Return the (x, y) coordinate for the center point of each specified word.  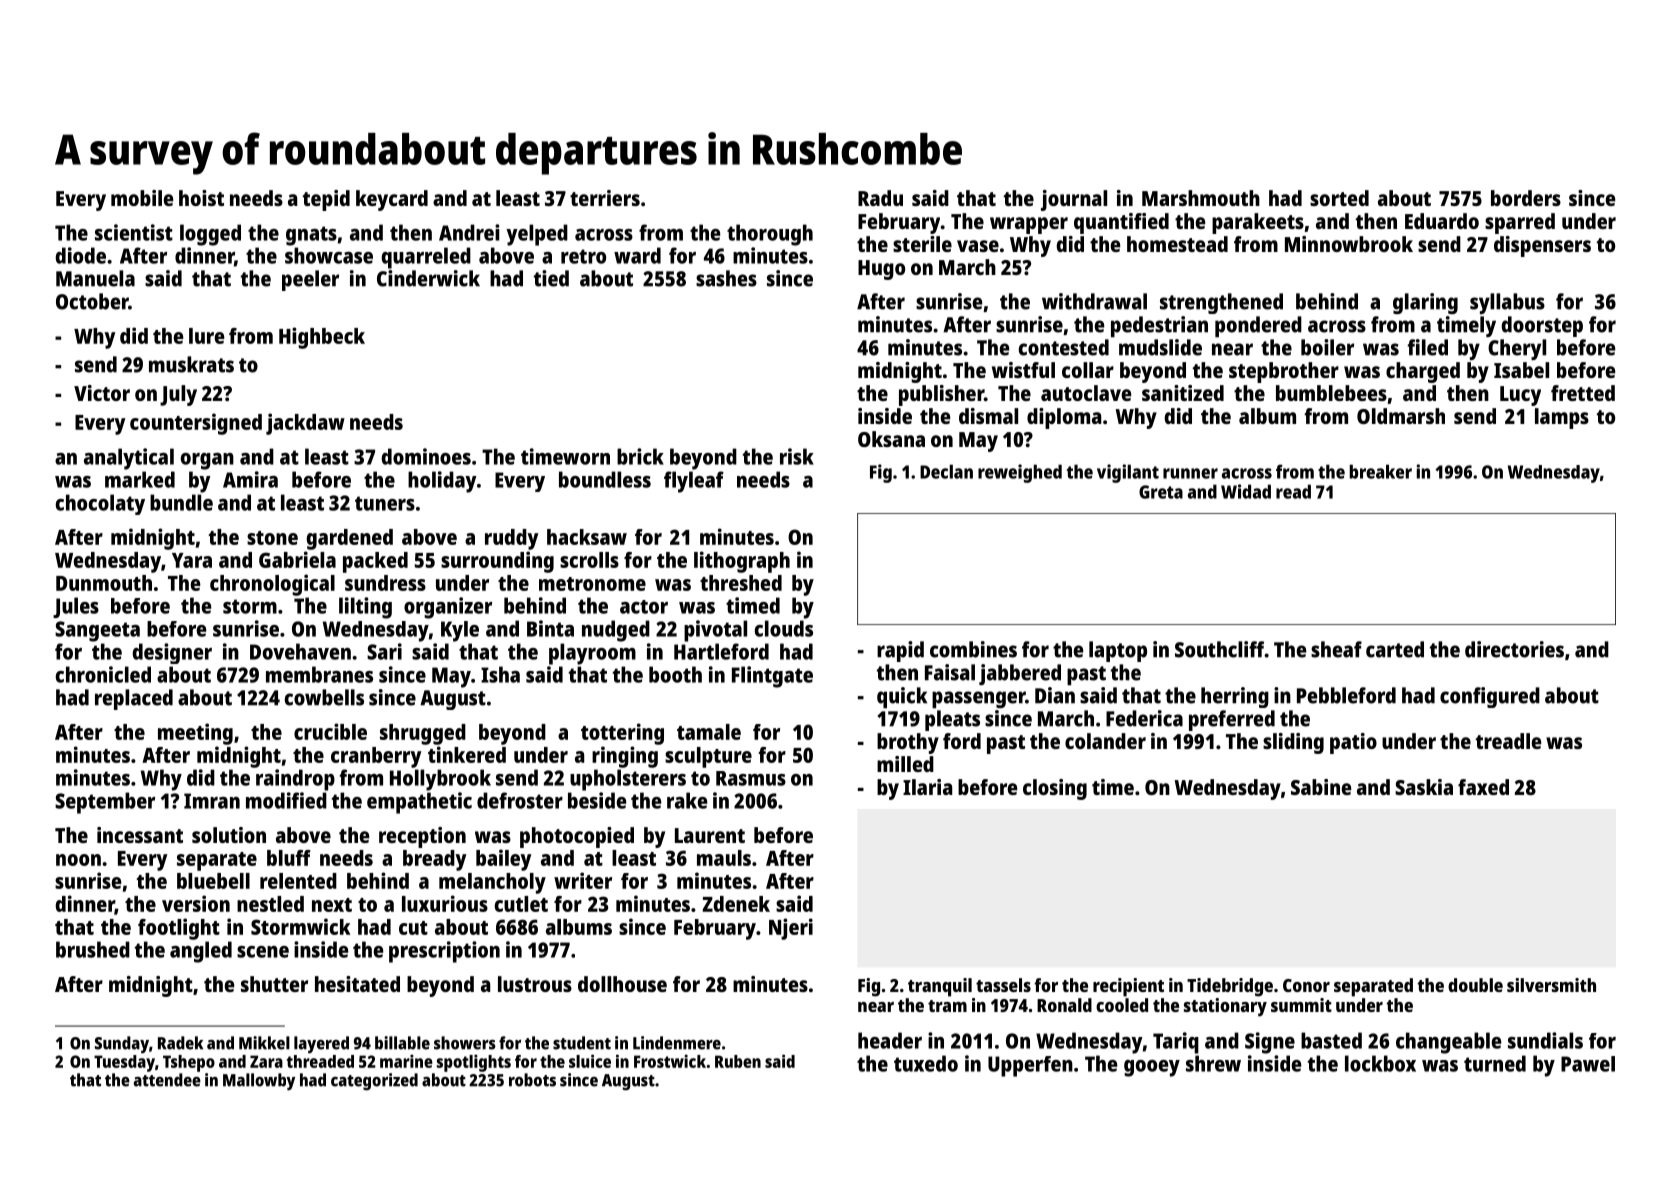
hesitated (357, 984)
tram (947, 1006)
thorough (770, 235)
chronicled (103, 674)
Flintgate (772, 677)
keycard (392, 200)
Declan (946, 471)
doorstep (1542, 326)
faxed (1483, 787)
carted (1395, 649)
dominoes (426, 456)
